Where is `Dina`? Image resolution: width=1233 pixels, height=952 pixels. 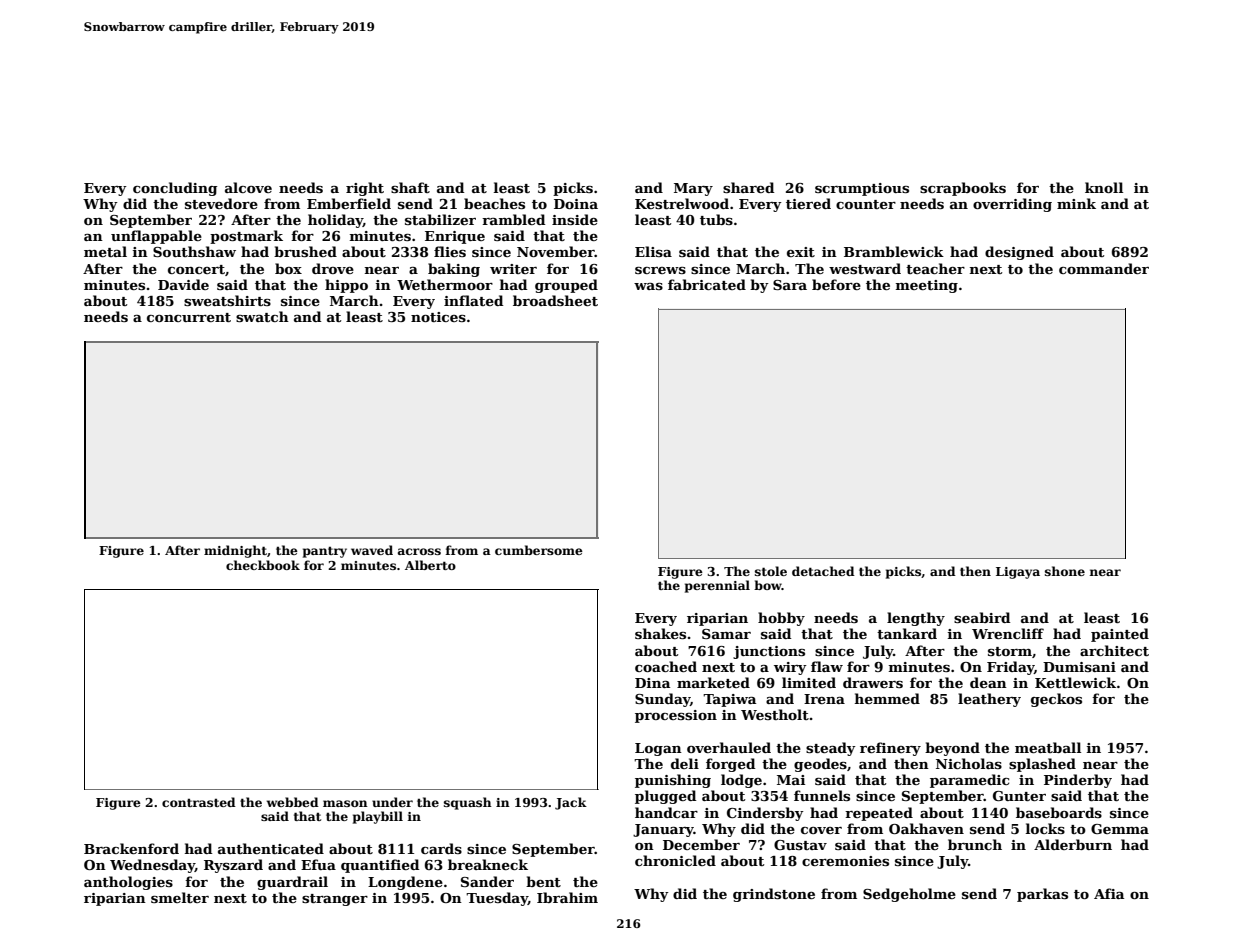
Dina is located at coordinates (652, 683).
